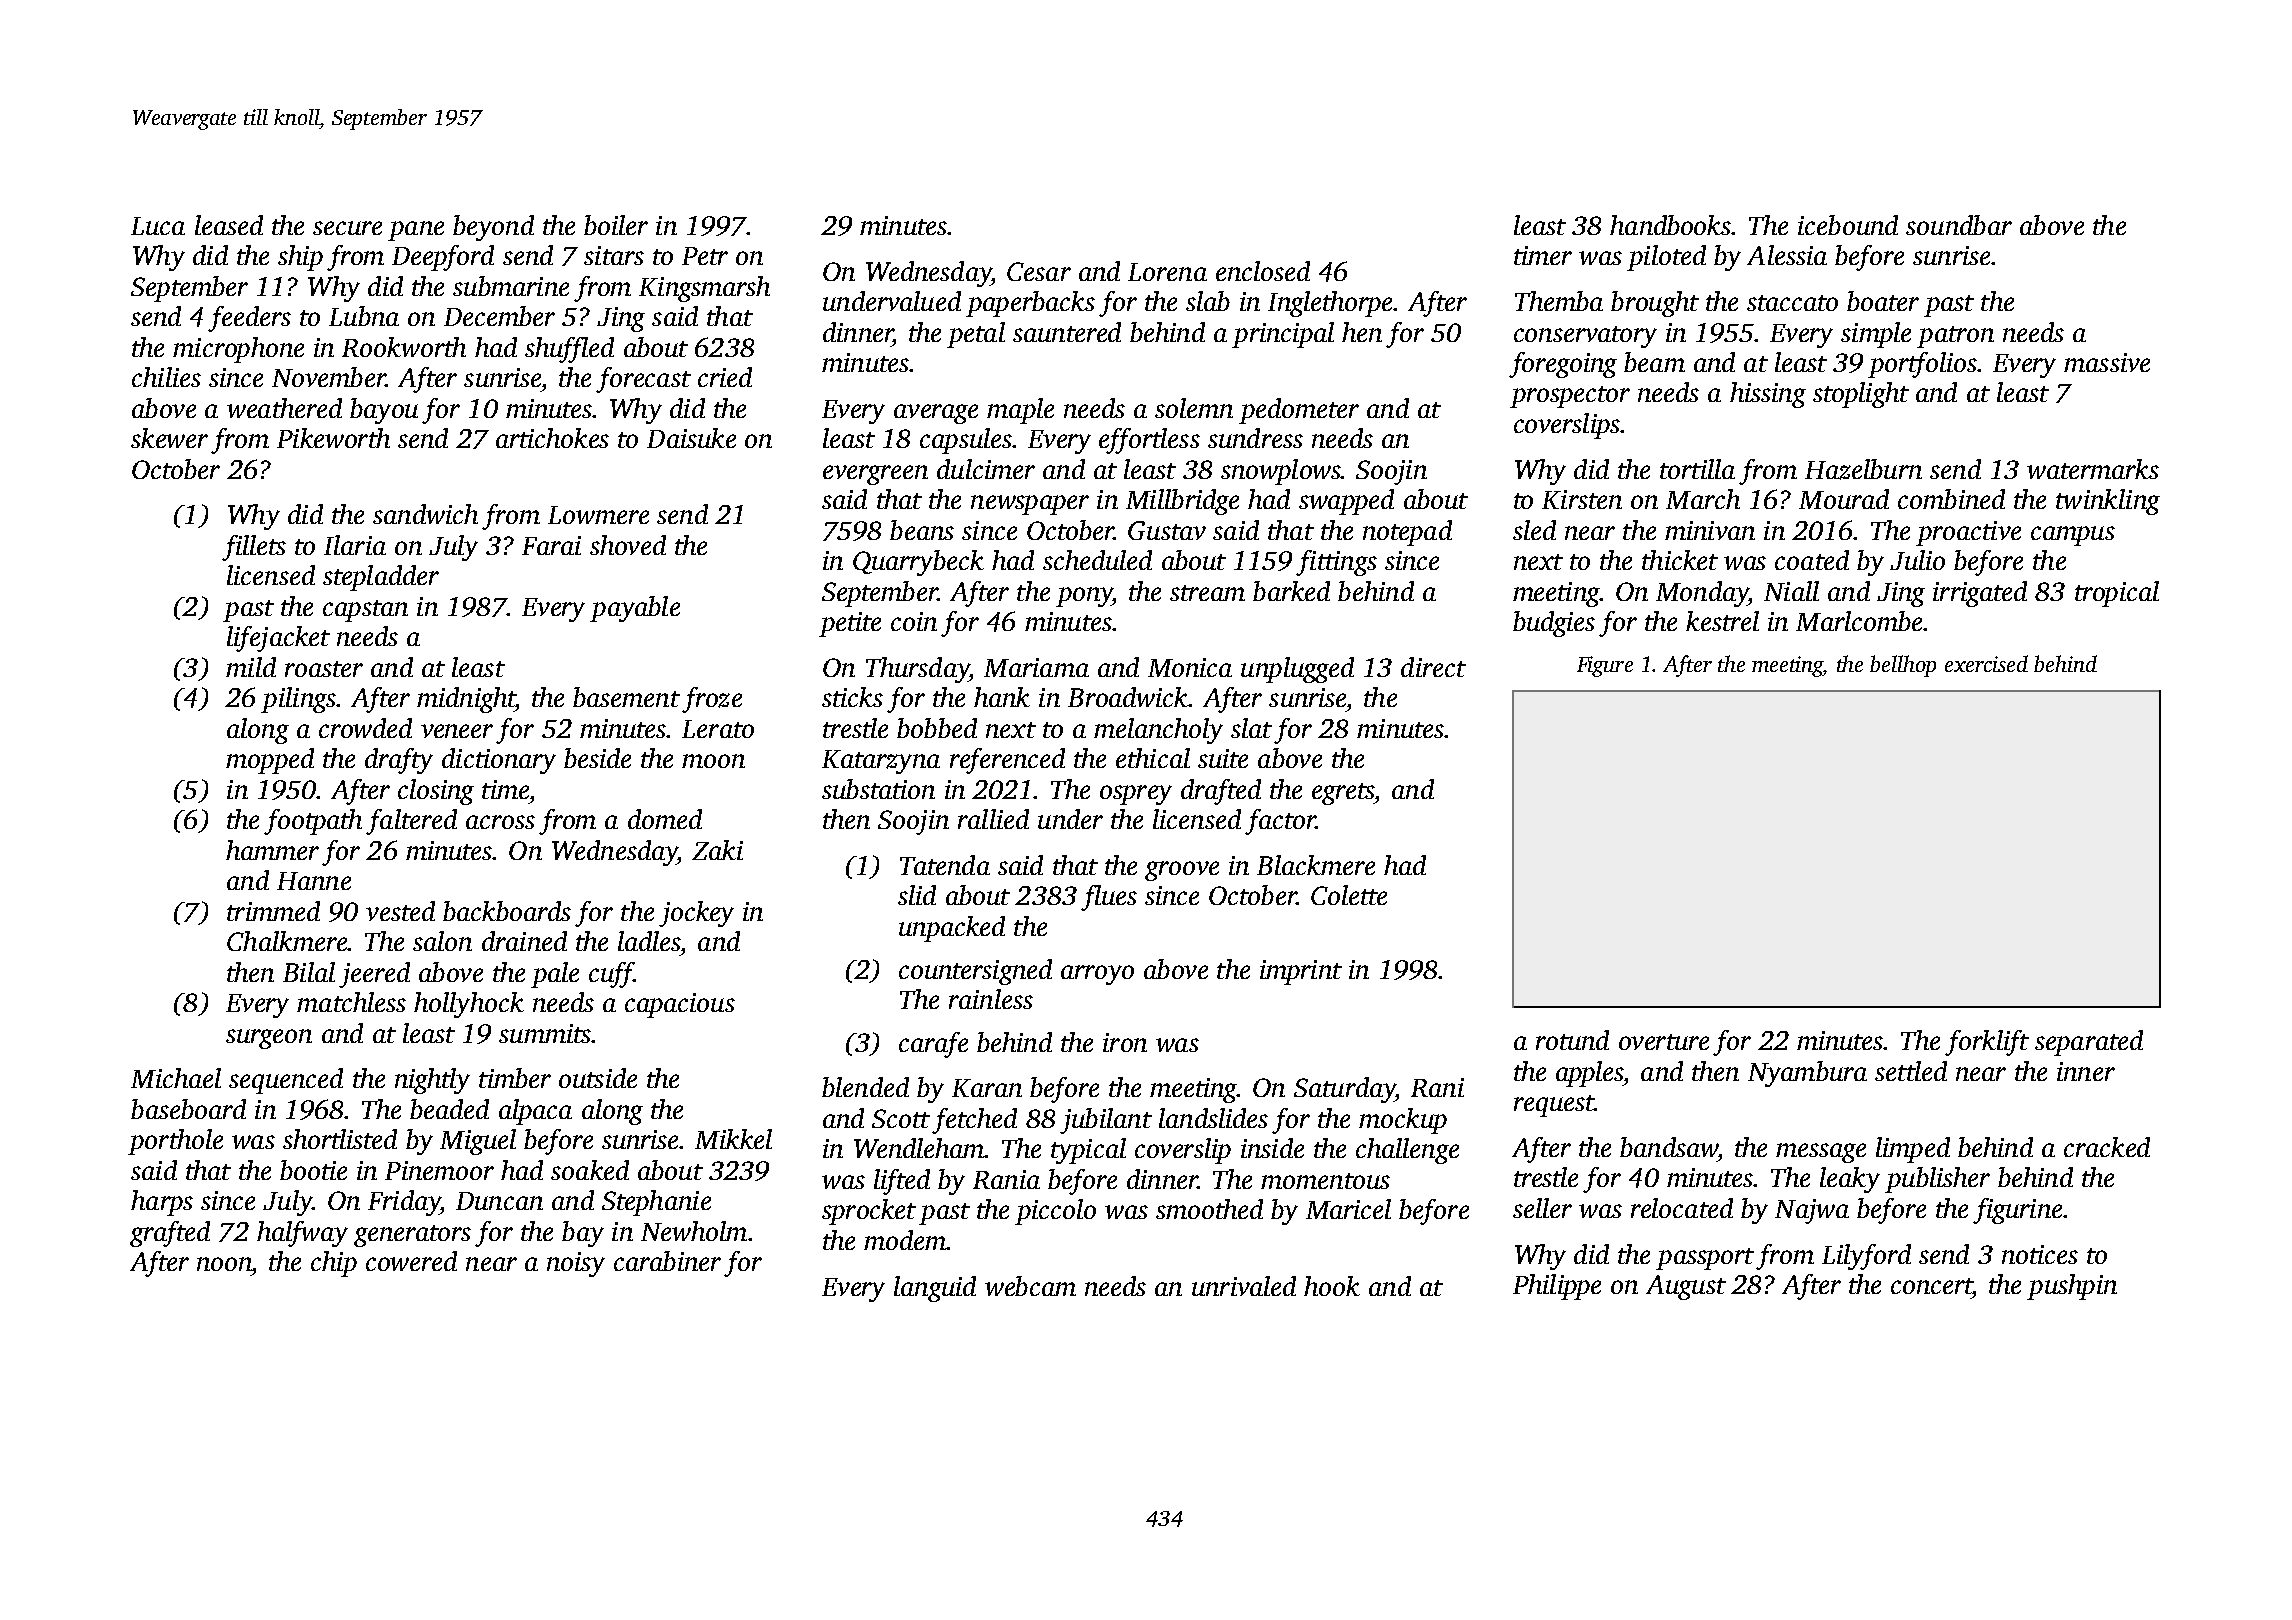 The height and width of the image is (1620, 2292). What do you see at coordinates (1559, 301) in the image?
I see `Themba` at bounding box center [1559, 301].
